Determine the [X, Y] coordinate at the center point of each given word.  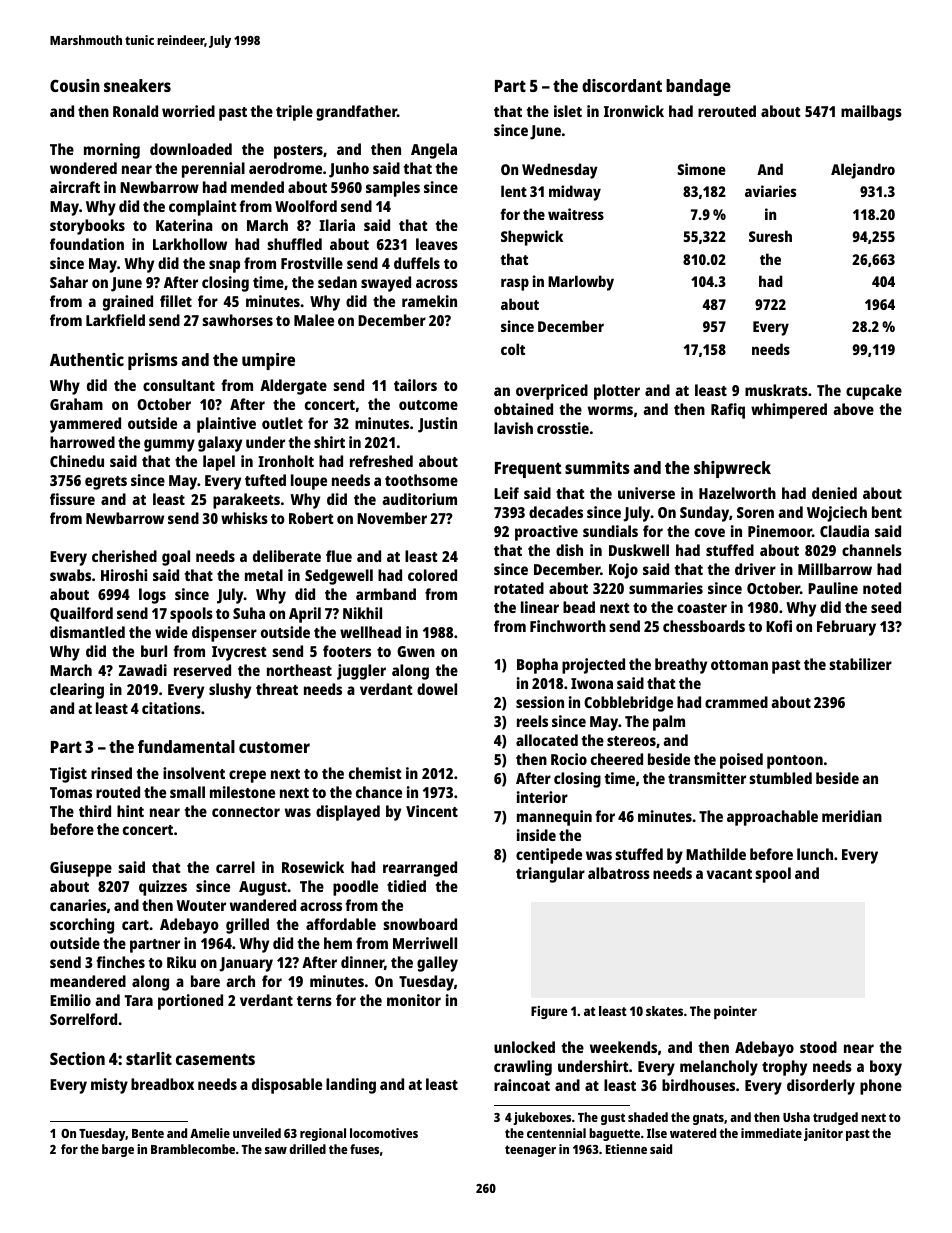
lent [514, 191]
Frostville [312, 263]
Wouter [201, 905]
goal [176, 558]
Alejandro [863, 171]
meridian [852, 816]
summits [597, 467]
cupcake [874, 392]
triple [294, 113]
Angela [434, 151]
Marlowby [581, 283]
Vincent [432, 811]
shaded [648, 1117]
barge [118, 1150]
